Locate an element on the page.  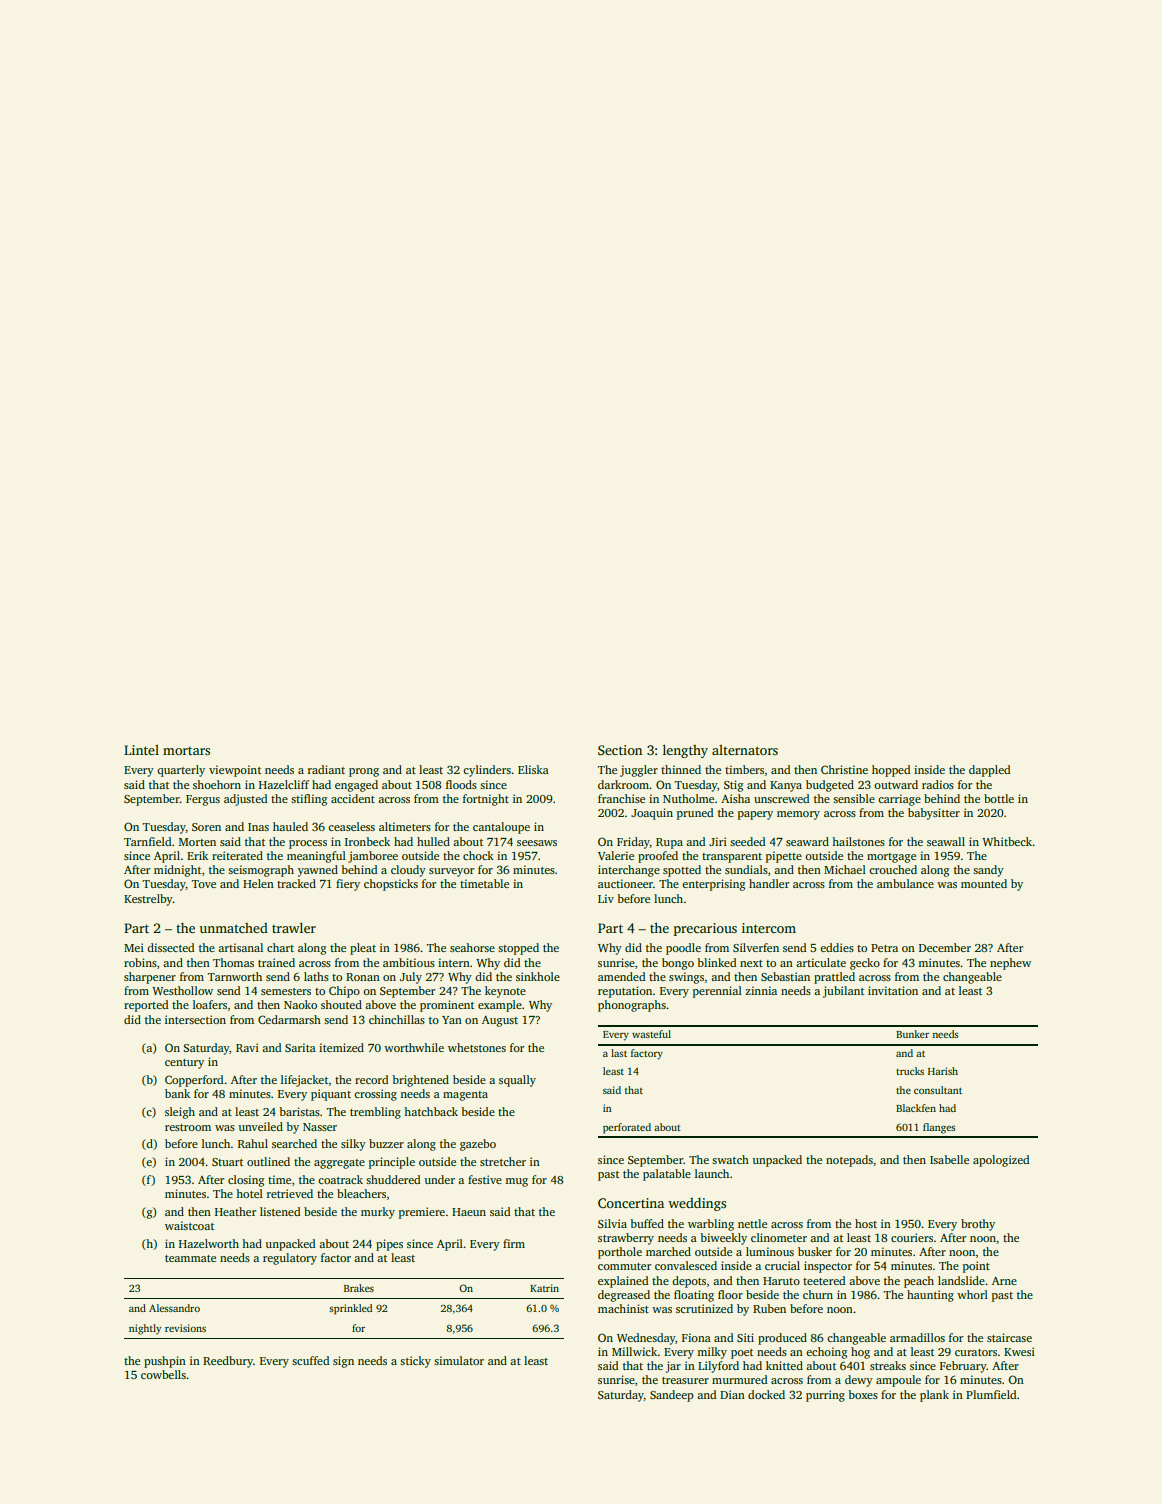
principle is located at coordinates (392, 1163).
